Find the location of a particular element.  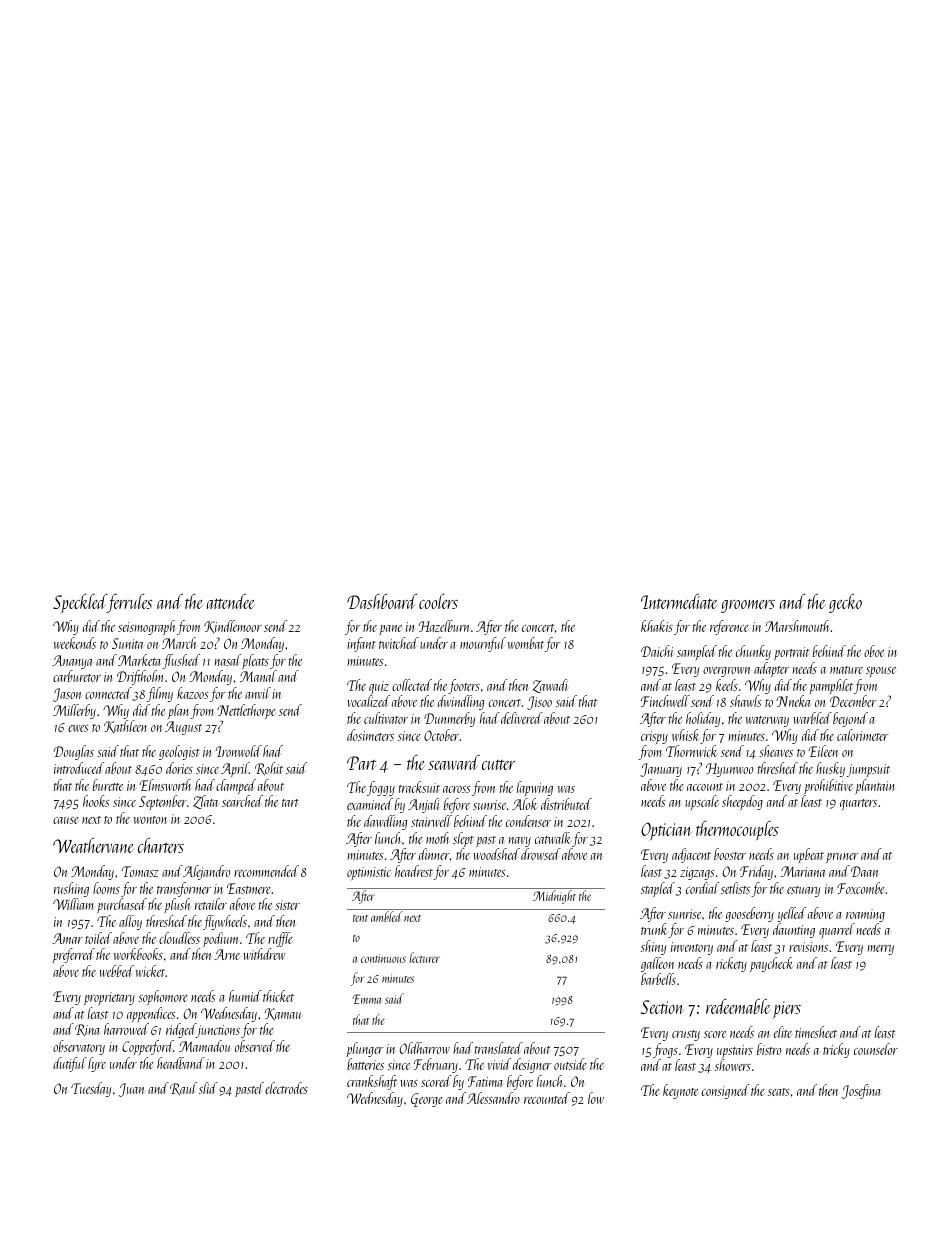

coolers is located at coordinates (438, 601).
